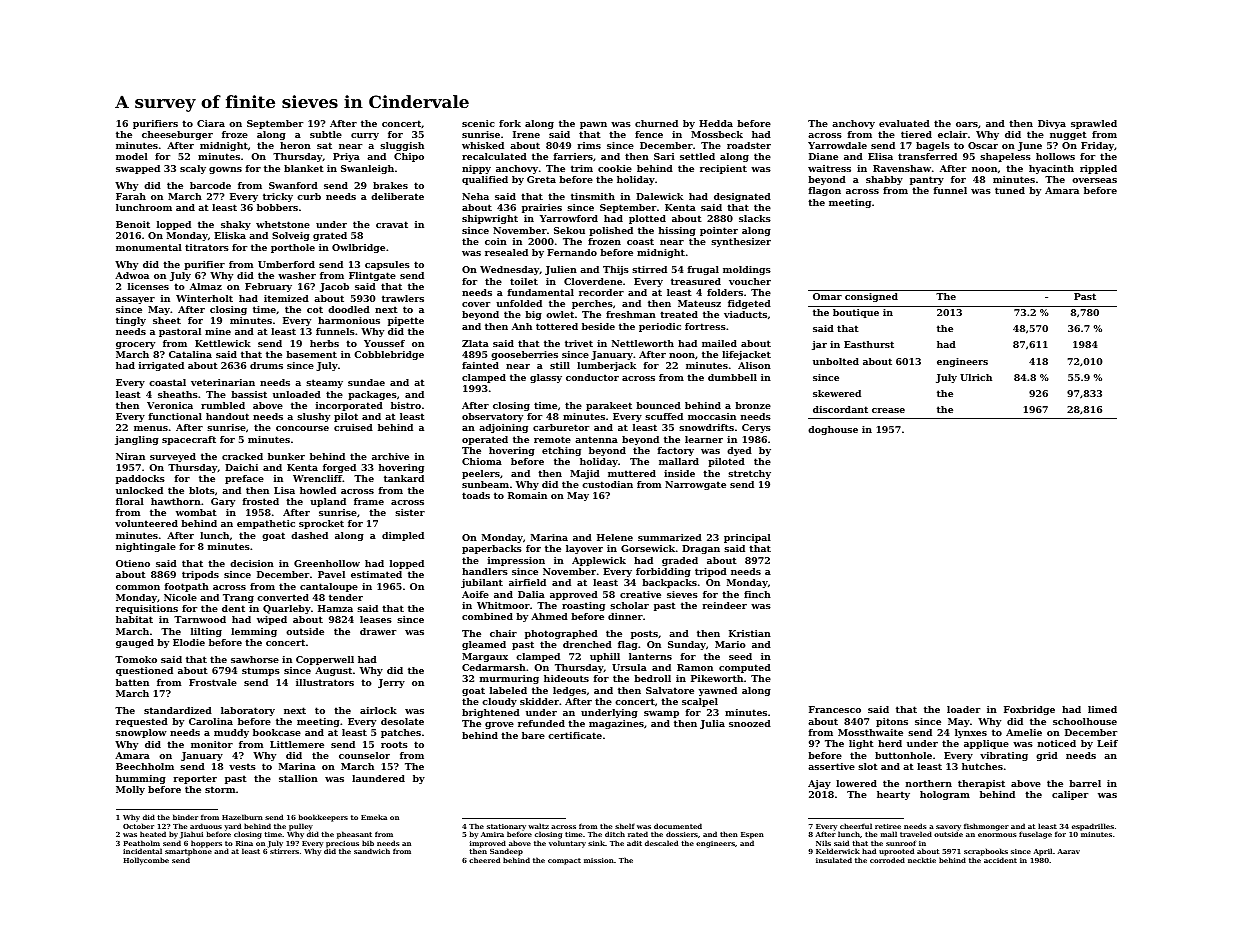 This image has width=1233, height=952. I want to click on Ciara, so click(211, 123).
